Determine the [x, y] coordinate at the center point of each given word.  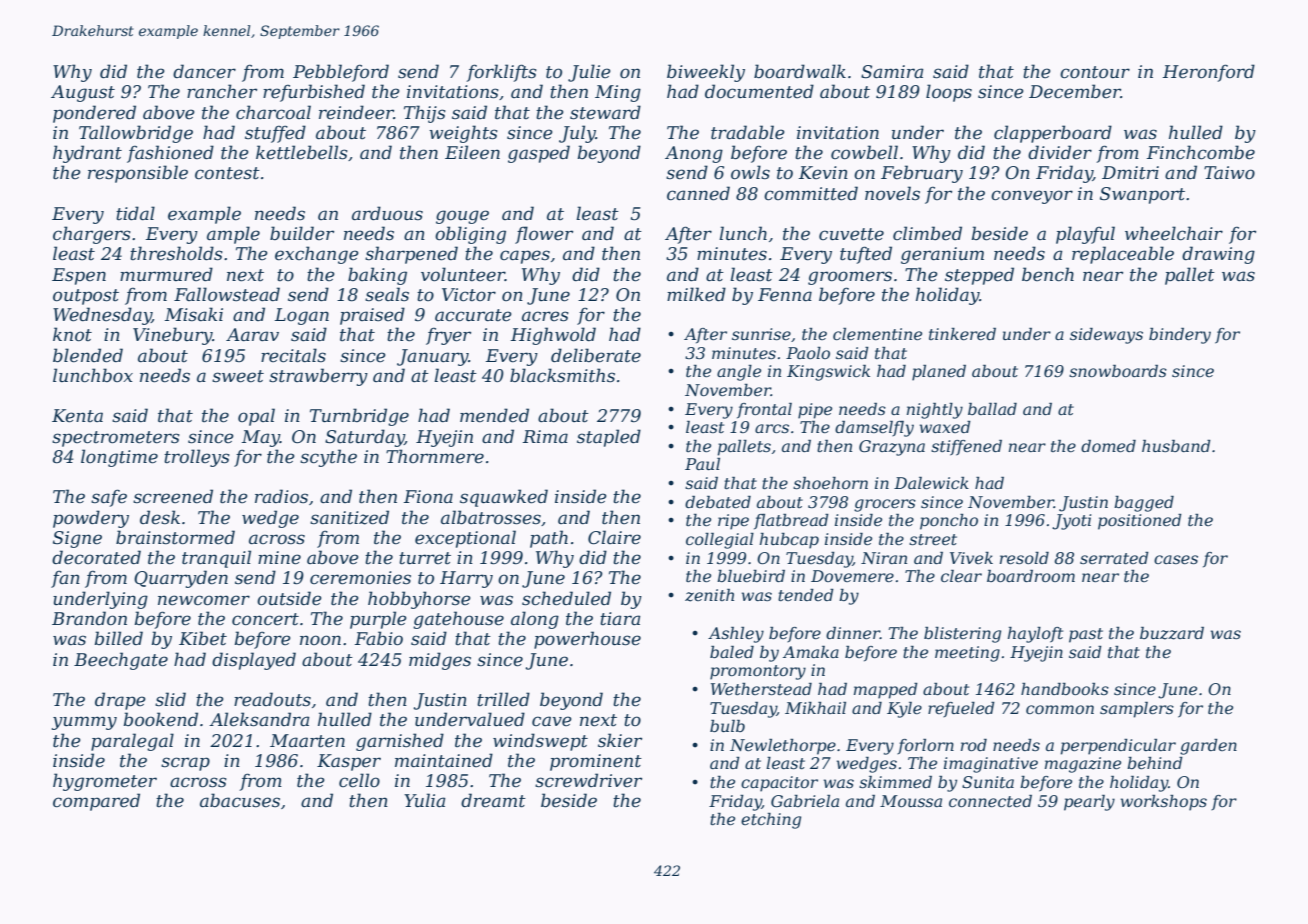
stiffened [966, 448]
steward [605, 112]
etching [771, 821]
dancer [204, 71]
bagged [1144, 504]
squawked [504, 498]
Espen [79, 276]
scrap [185, 764]
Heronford [1209, 73]
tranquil [216, 559]
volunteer [463, 274]
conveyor [1032, 197]
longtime [119, 458]
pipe [815, 411]
